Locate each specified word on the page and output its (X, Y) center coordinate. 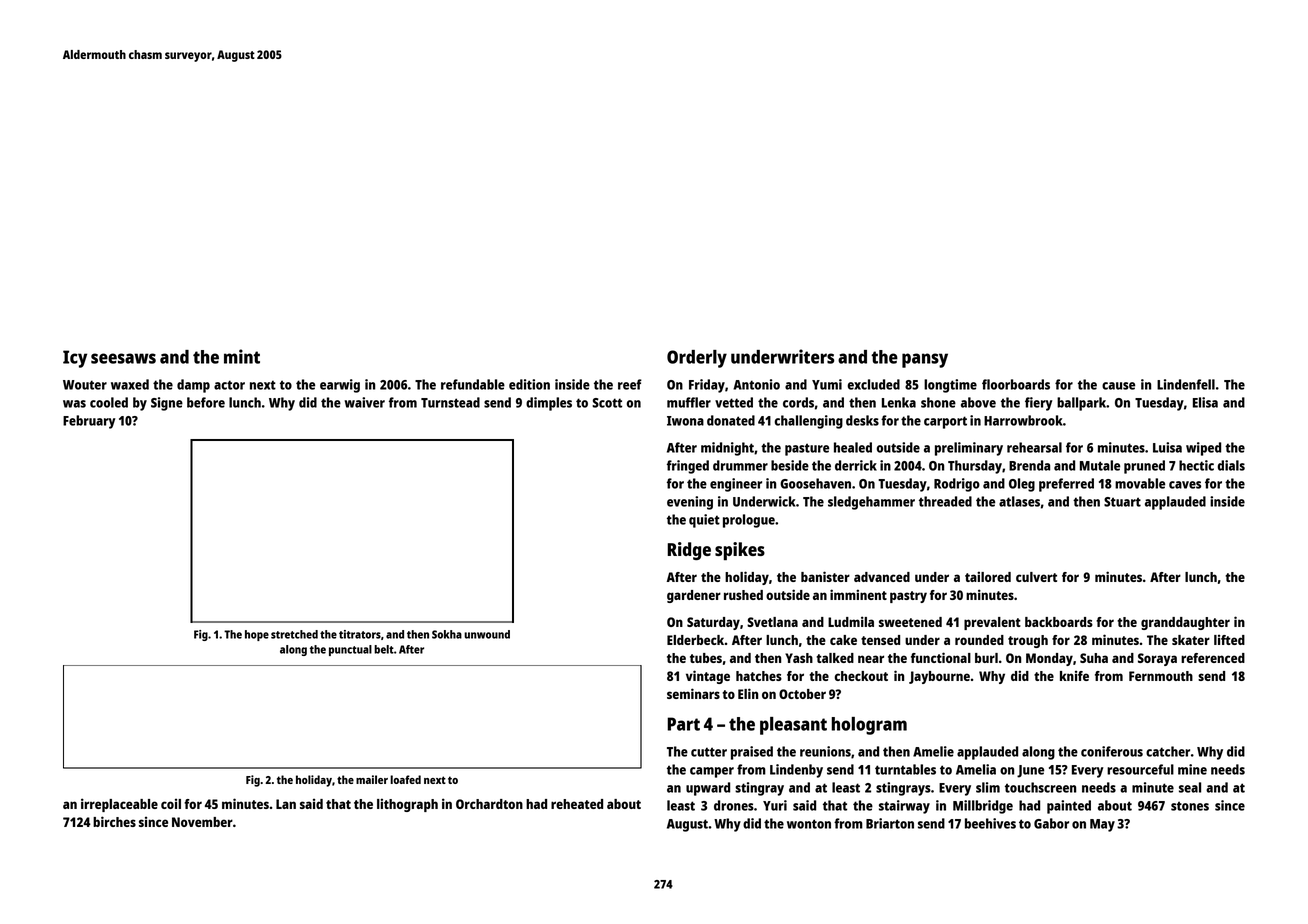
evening (690, 503)
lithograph (407, 805)
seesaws (123, 358)
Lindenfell (1186, 384)
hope (257, 635)
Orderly (697, 359)
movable (1140, 483)
